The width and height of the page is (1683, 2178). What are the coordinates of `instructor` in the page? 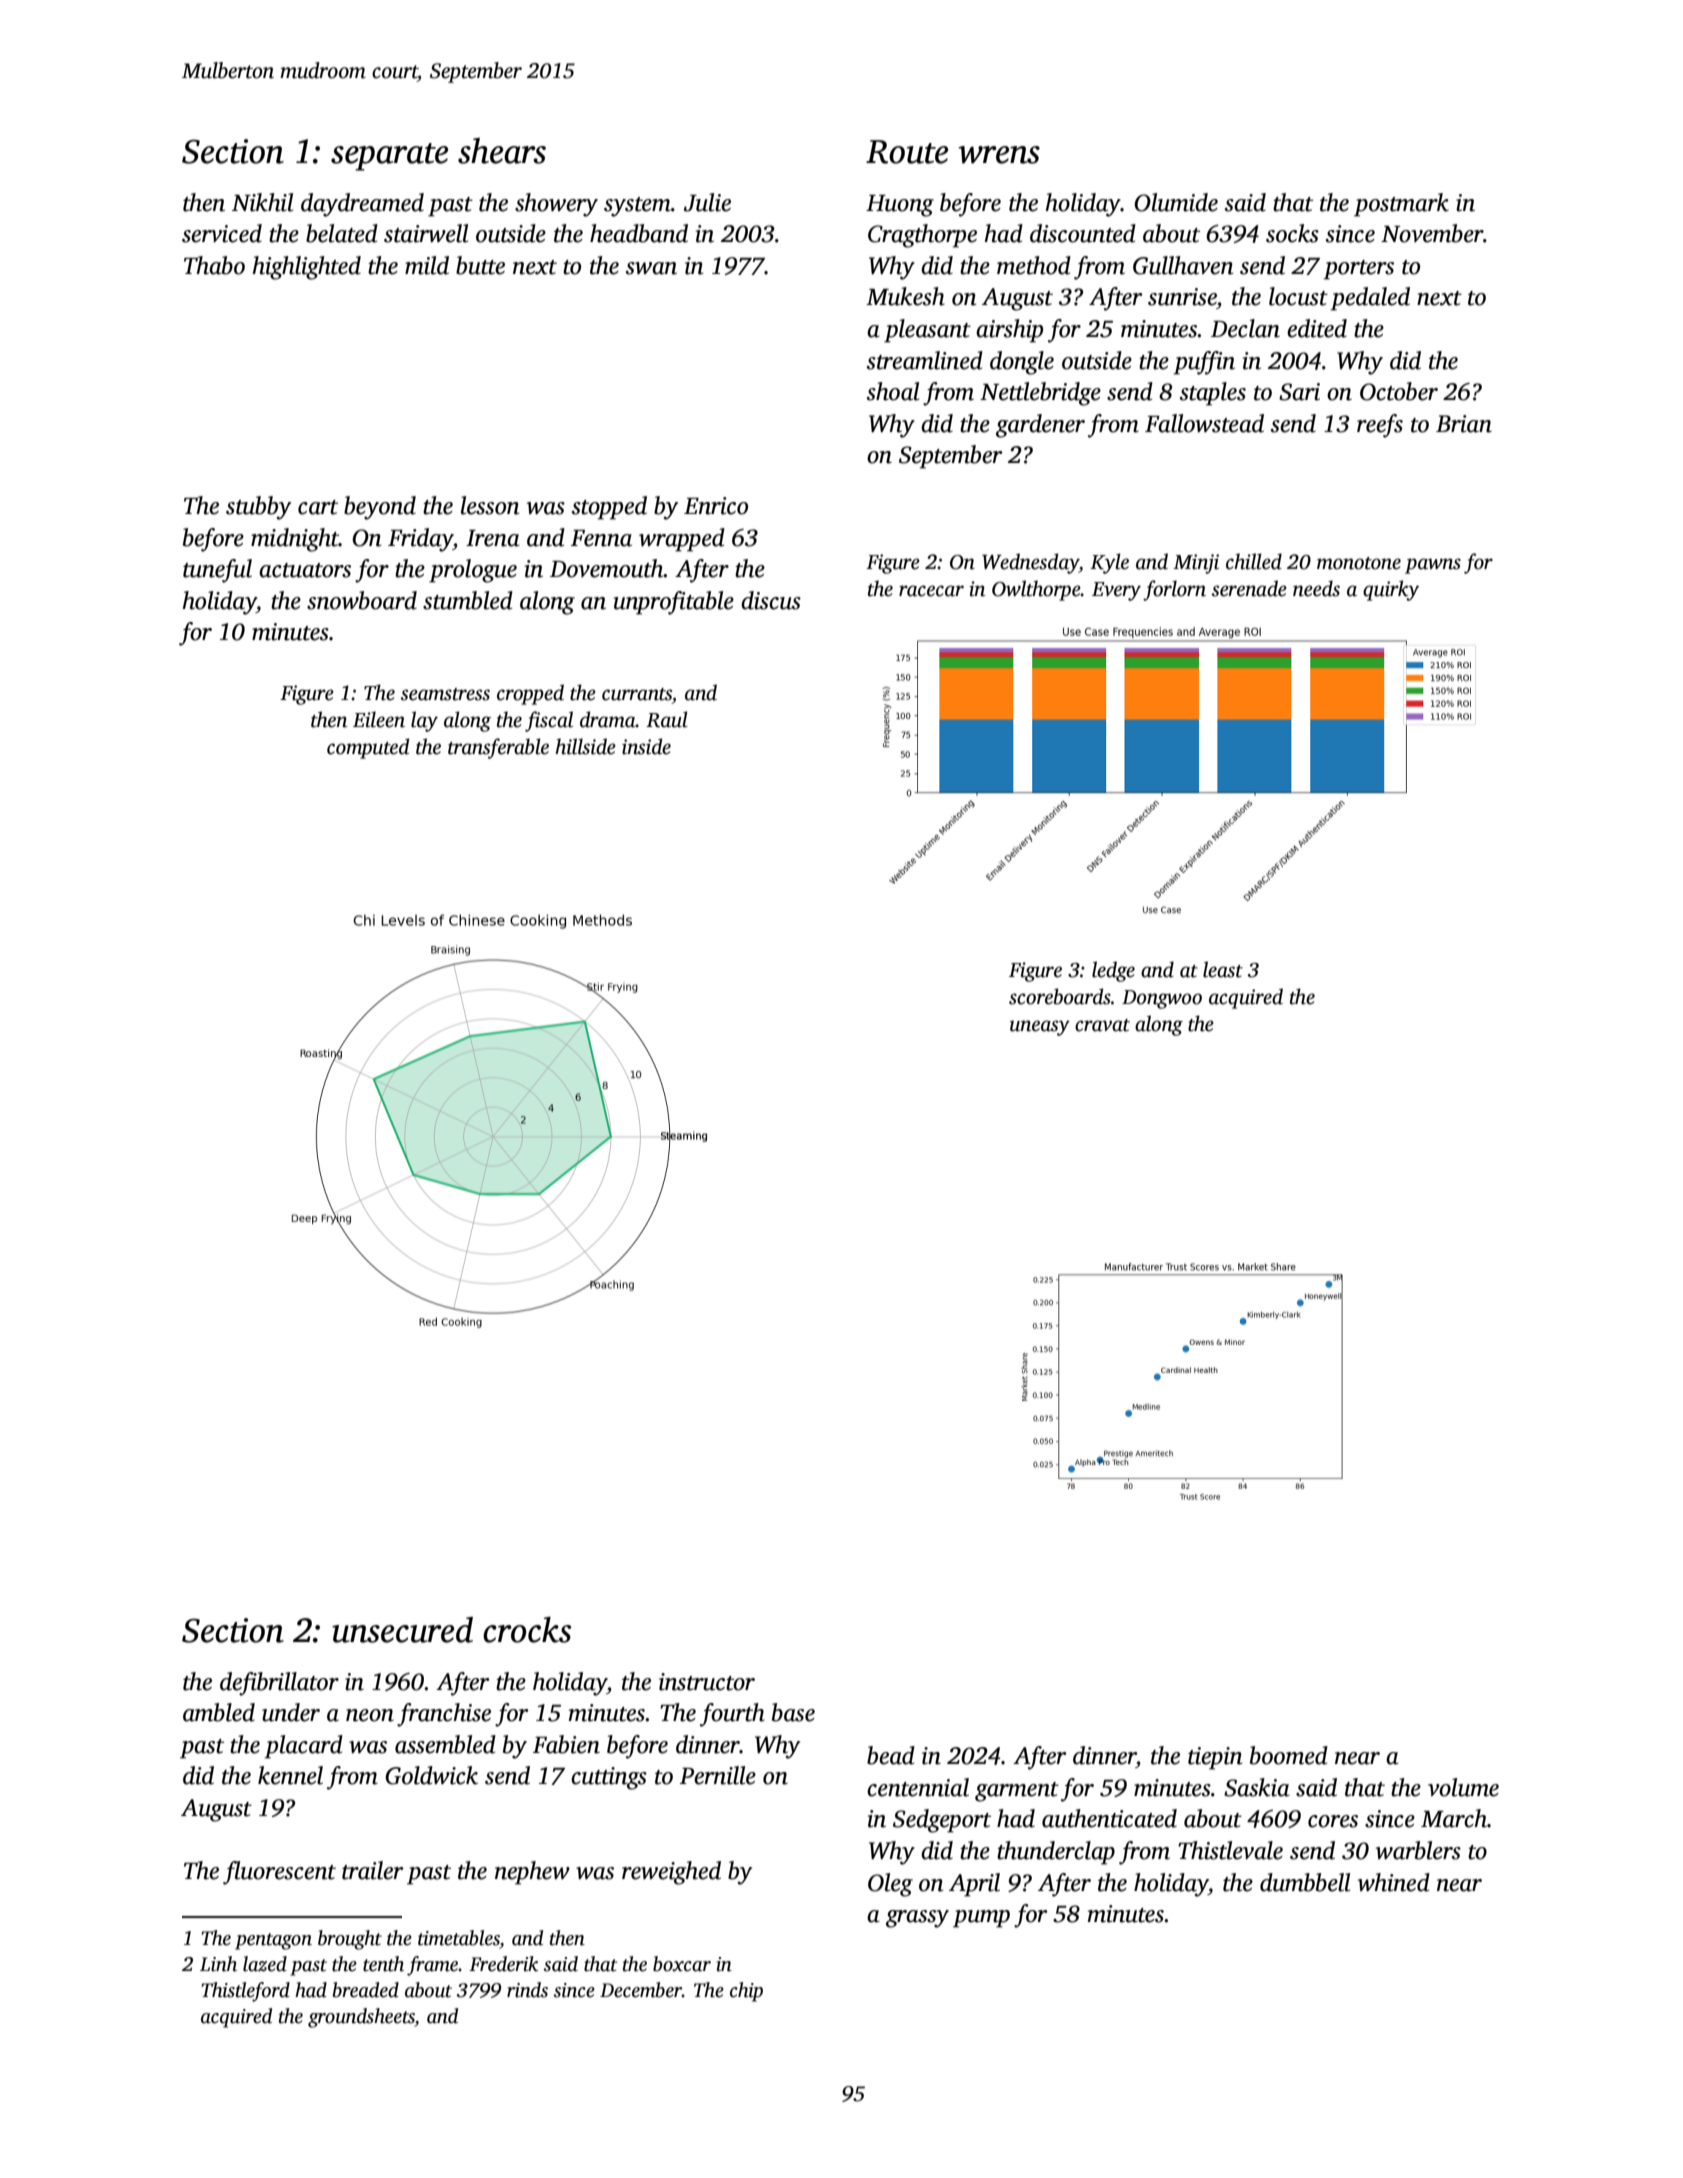 It's located at (707, 1682).
